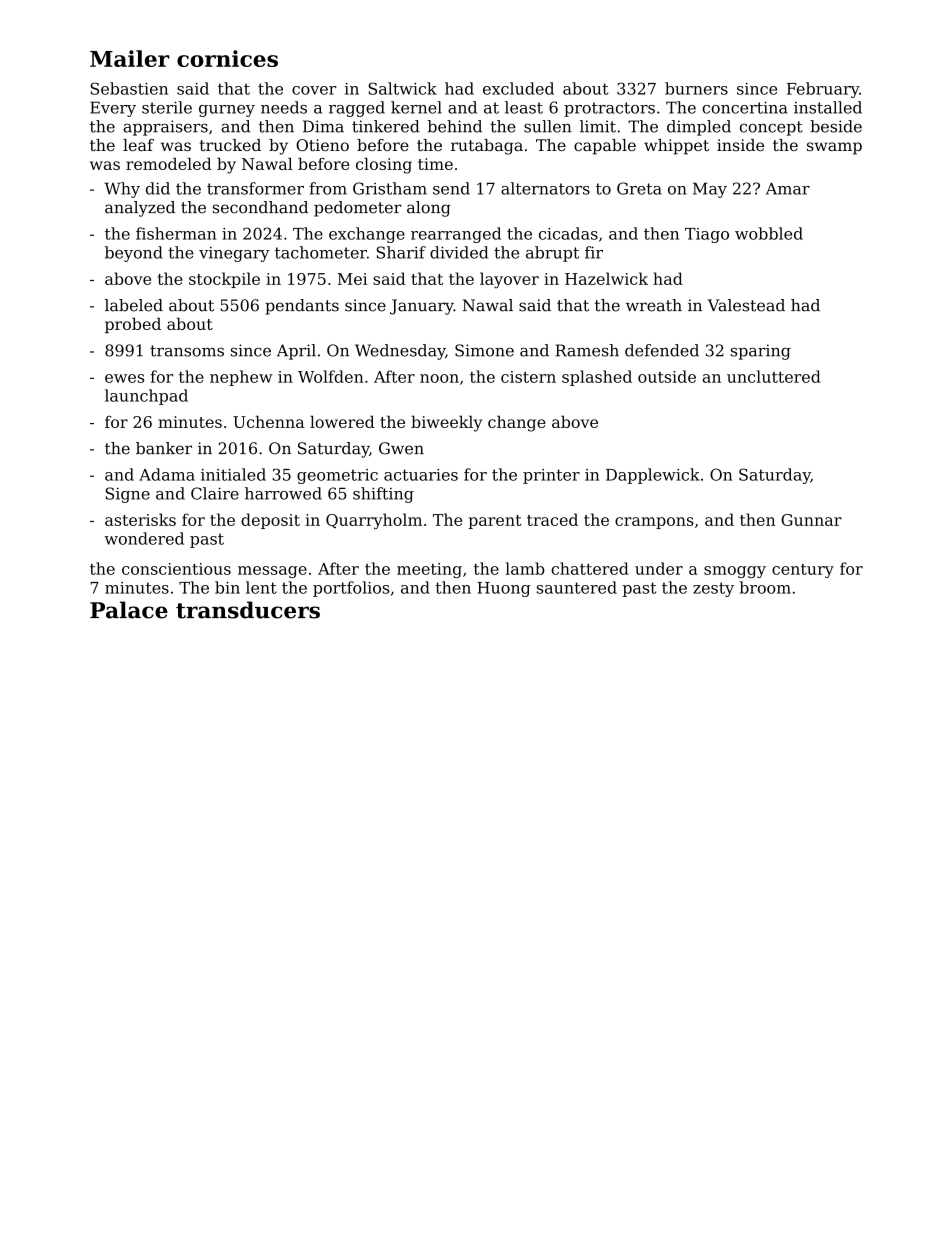 This page has width=952, height=1233. I want to click on wobbled, so click(769, 233).
